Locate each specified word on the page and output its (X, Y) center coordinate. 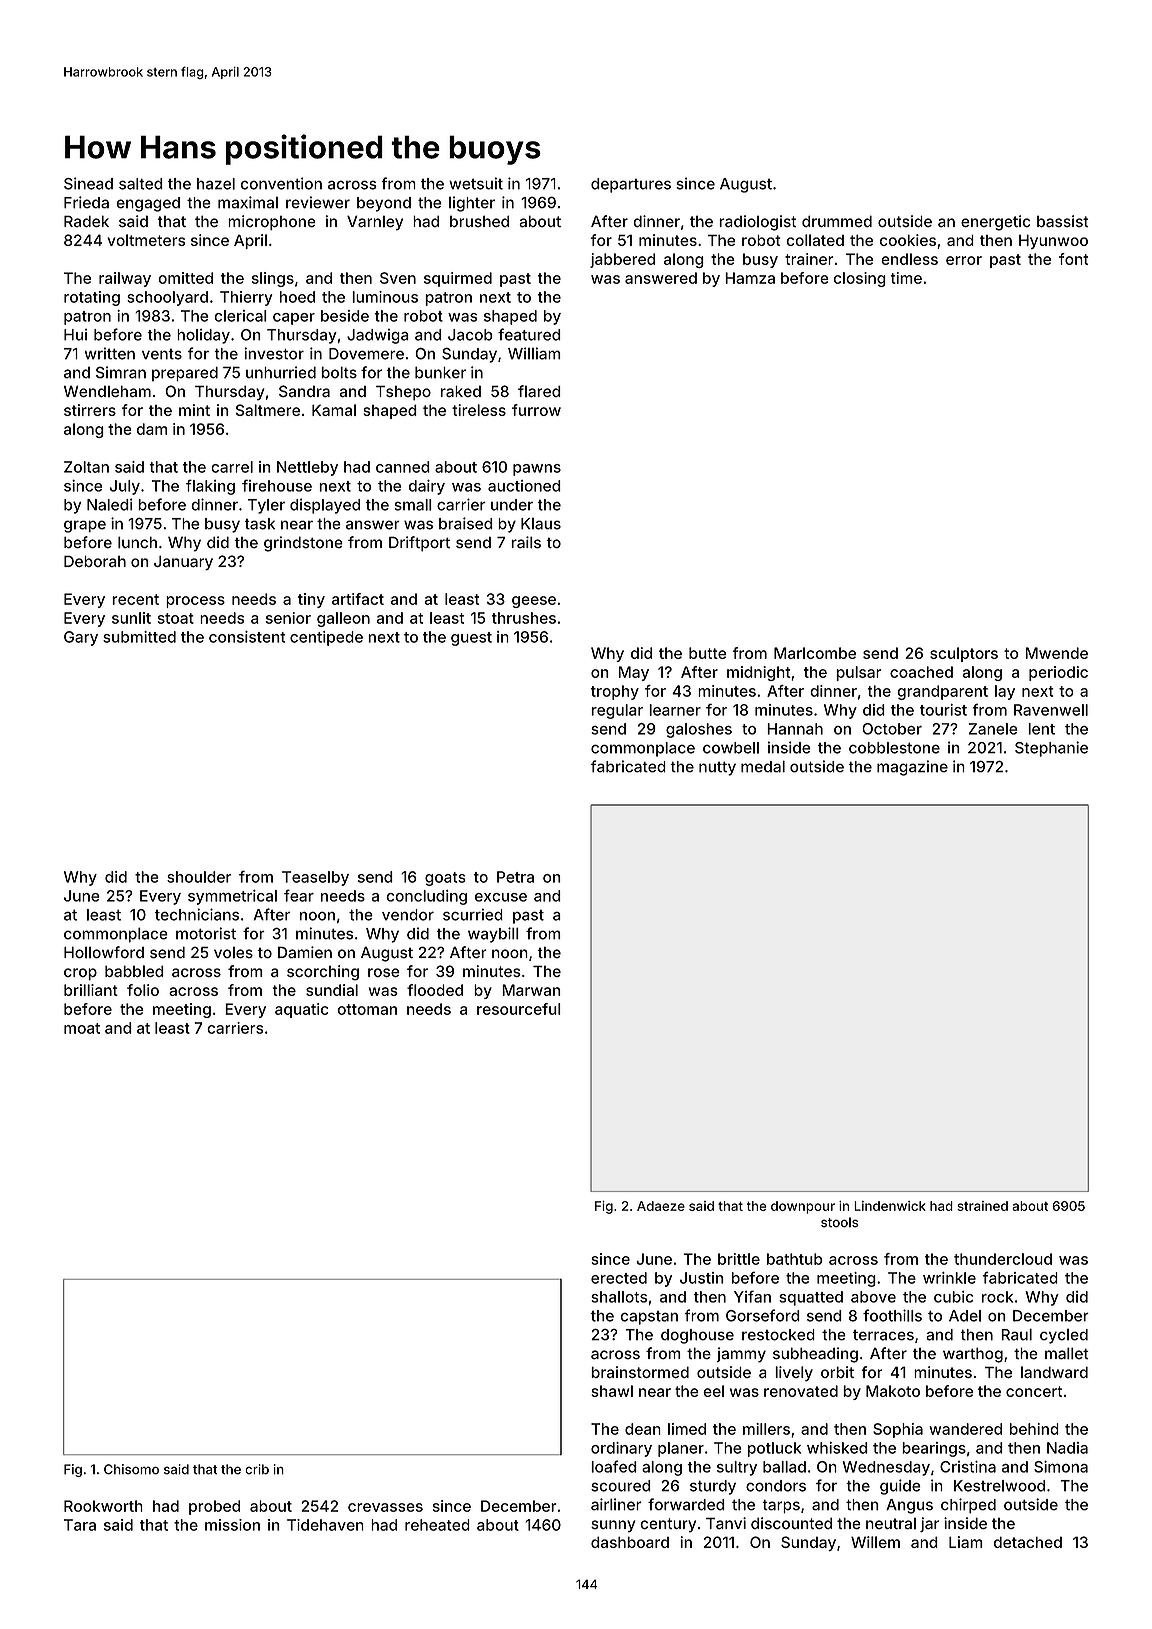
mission (232, 1525)
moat (82, 1028)
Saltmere (268, 410)
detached (1028, 1542)
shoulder (199, 877)
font (1073, 259)
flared (539, 391)
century (668, 1525)
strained (982, 1206)
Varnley (375, 222)
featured (529, 334)
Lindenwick (890, 1206)
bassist (1062, 221)
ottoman (367, 1009)
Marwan (531, 990)
